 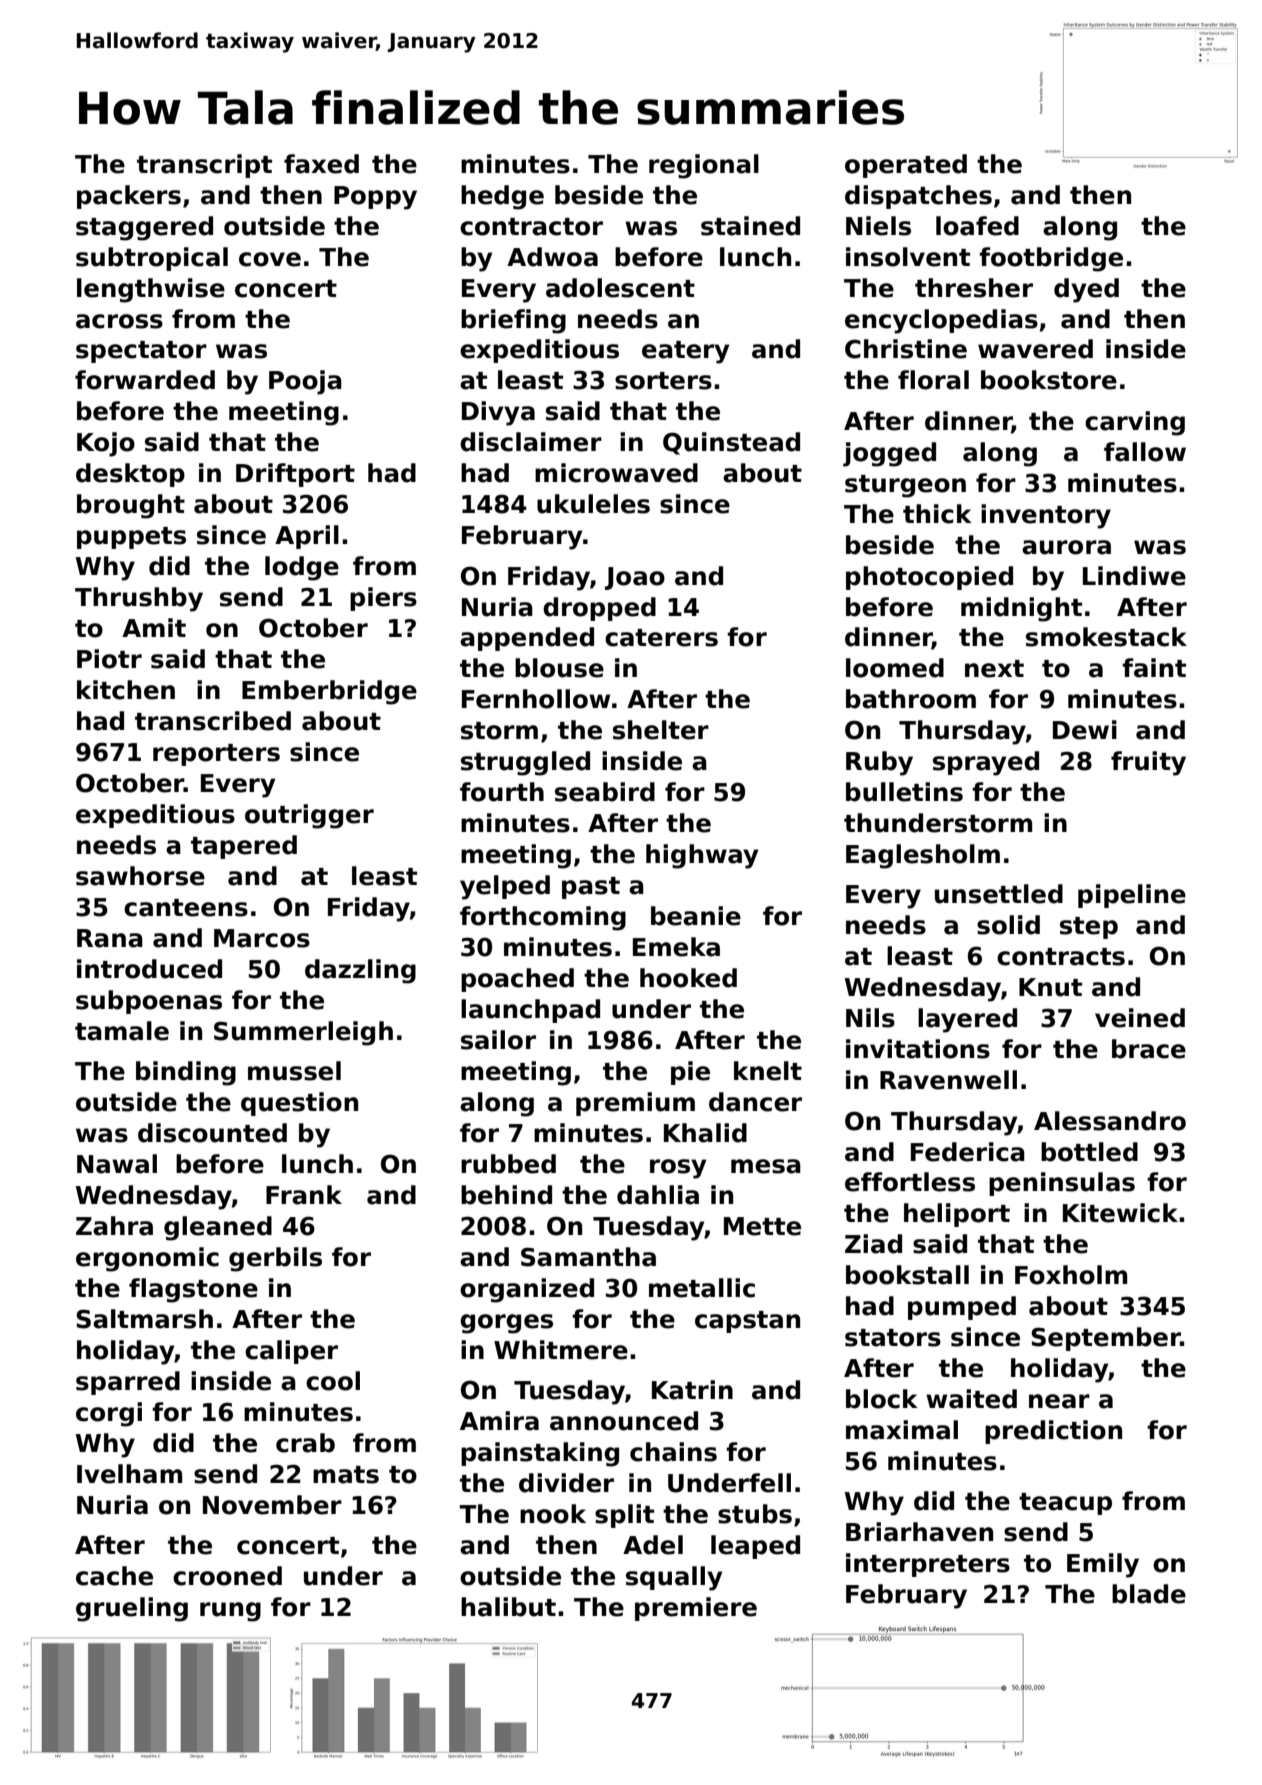 What do you see at coordinates (685, 352) in the screenshot?
I see `eatery` at bounding box center [685, 352].
